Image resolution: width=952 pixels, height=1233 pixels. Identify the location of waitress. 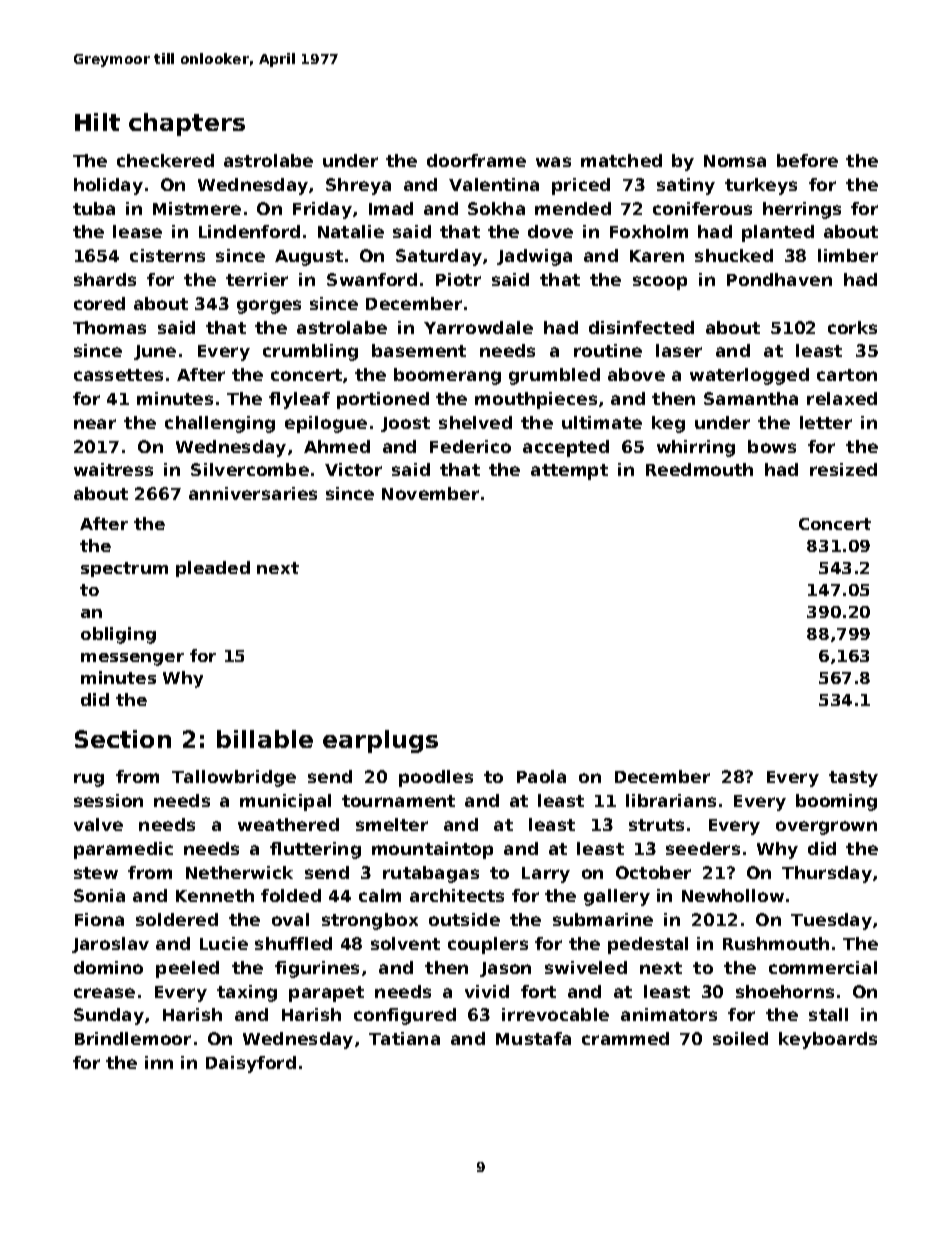
(113, 469).
